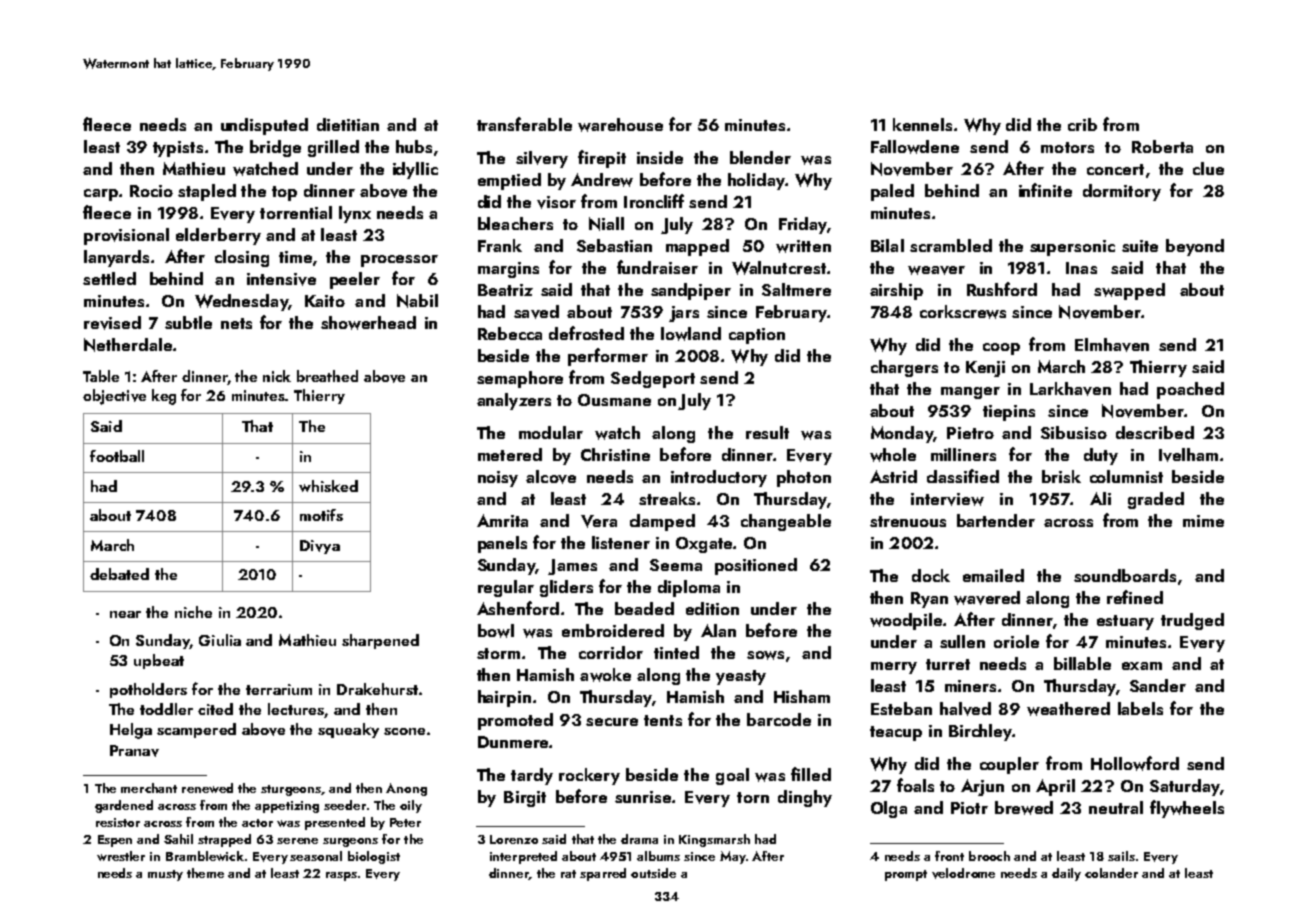 This screenshot has height=924, width=1308. Describe the element at coordinates (803, 225) in the screenshot. I see `Friday` at that location.
